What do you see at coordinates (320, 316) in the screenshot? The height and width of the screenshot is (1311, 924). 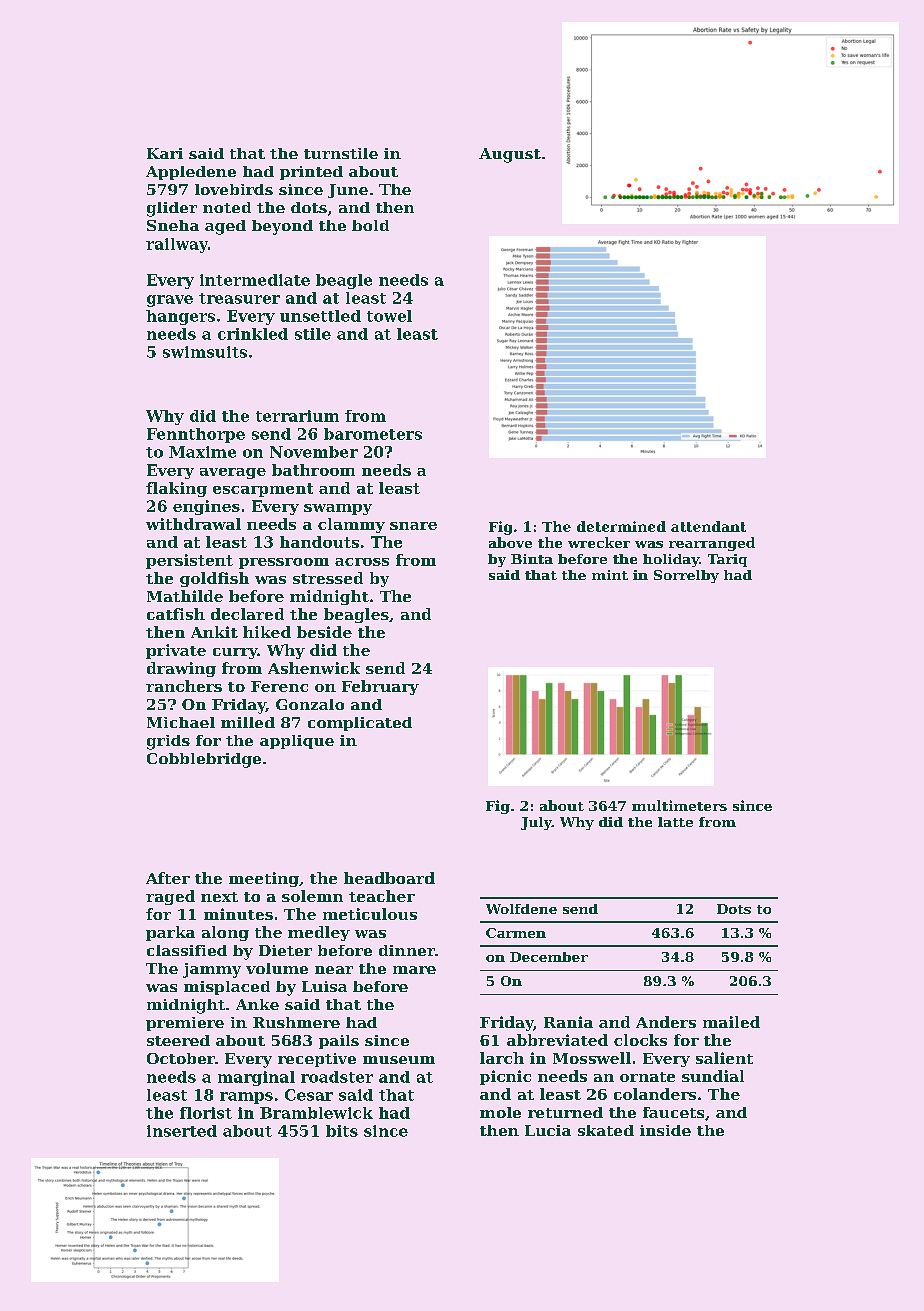 I see `unsettled` at bounding box center [320, 316].
